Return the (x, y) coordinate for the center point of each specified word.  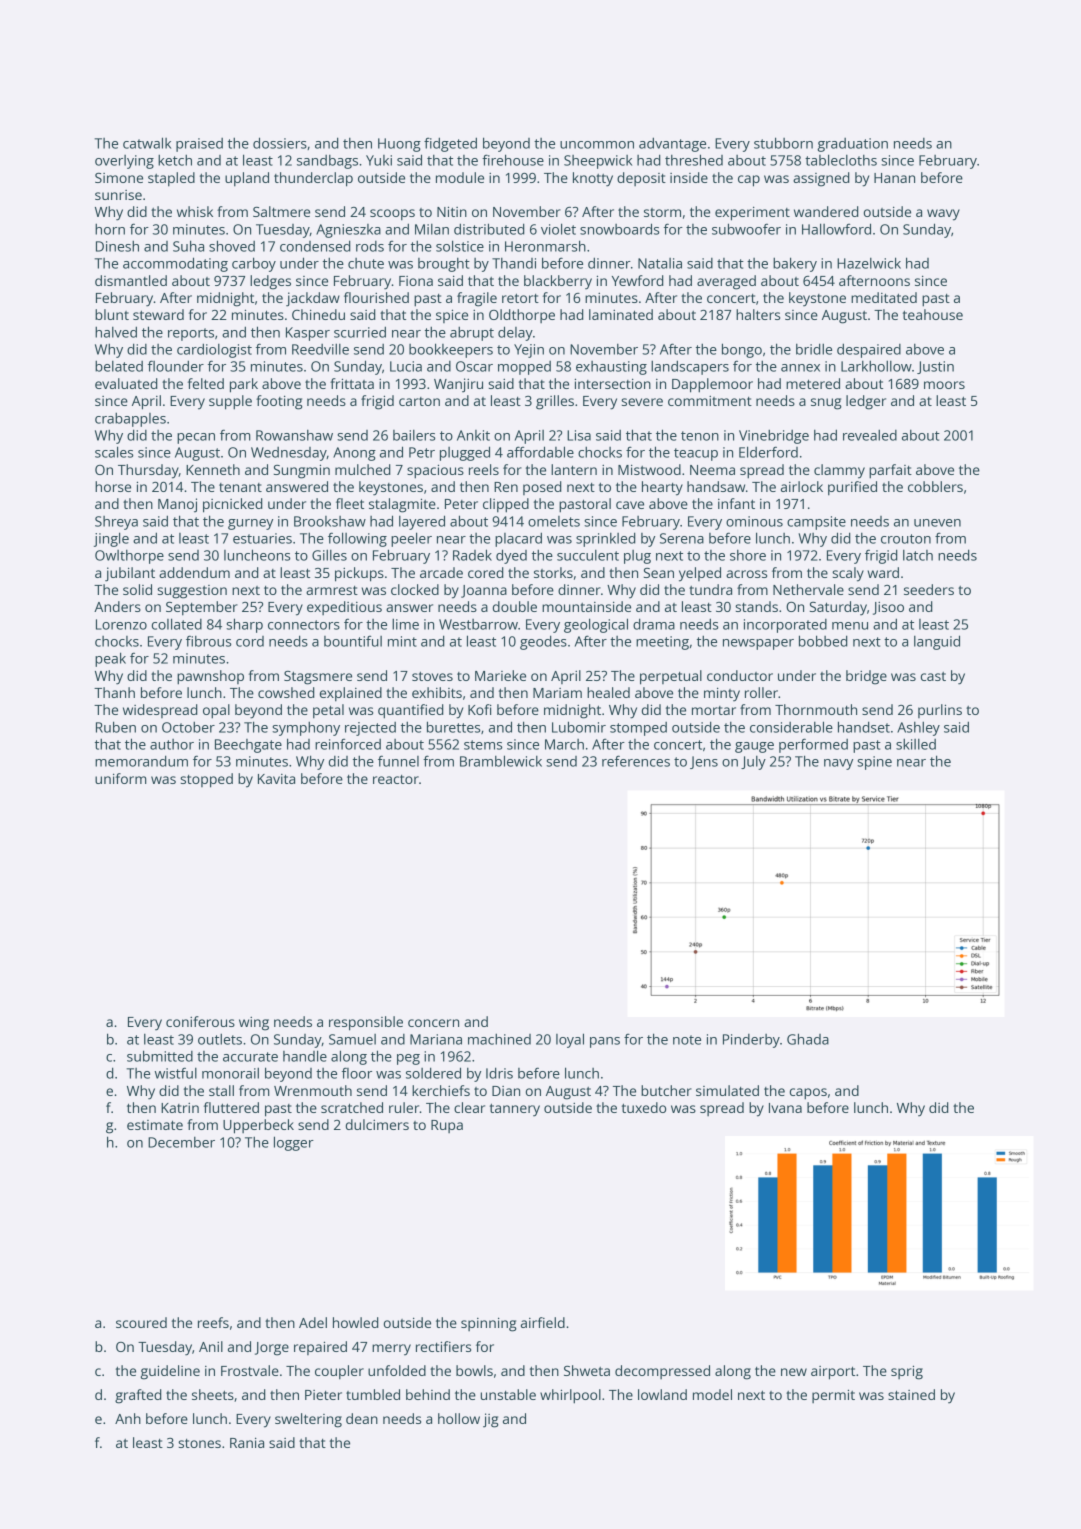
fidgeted (450, 144)
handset (864, 727)
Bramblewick (501, 761)
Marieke (500, 675)
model (712, 1394)
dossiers (280, 143)
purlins (940, 711)
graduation (852, 145)
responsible (366, 1023)
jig (491, 1420)
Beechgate (248, 746)
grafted (138, 1396)
